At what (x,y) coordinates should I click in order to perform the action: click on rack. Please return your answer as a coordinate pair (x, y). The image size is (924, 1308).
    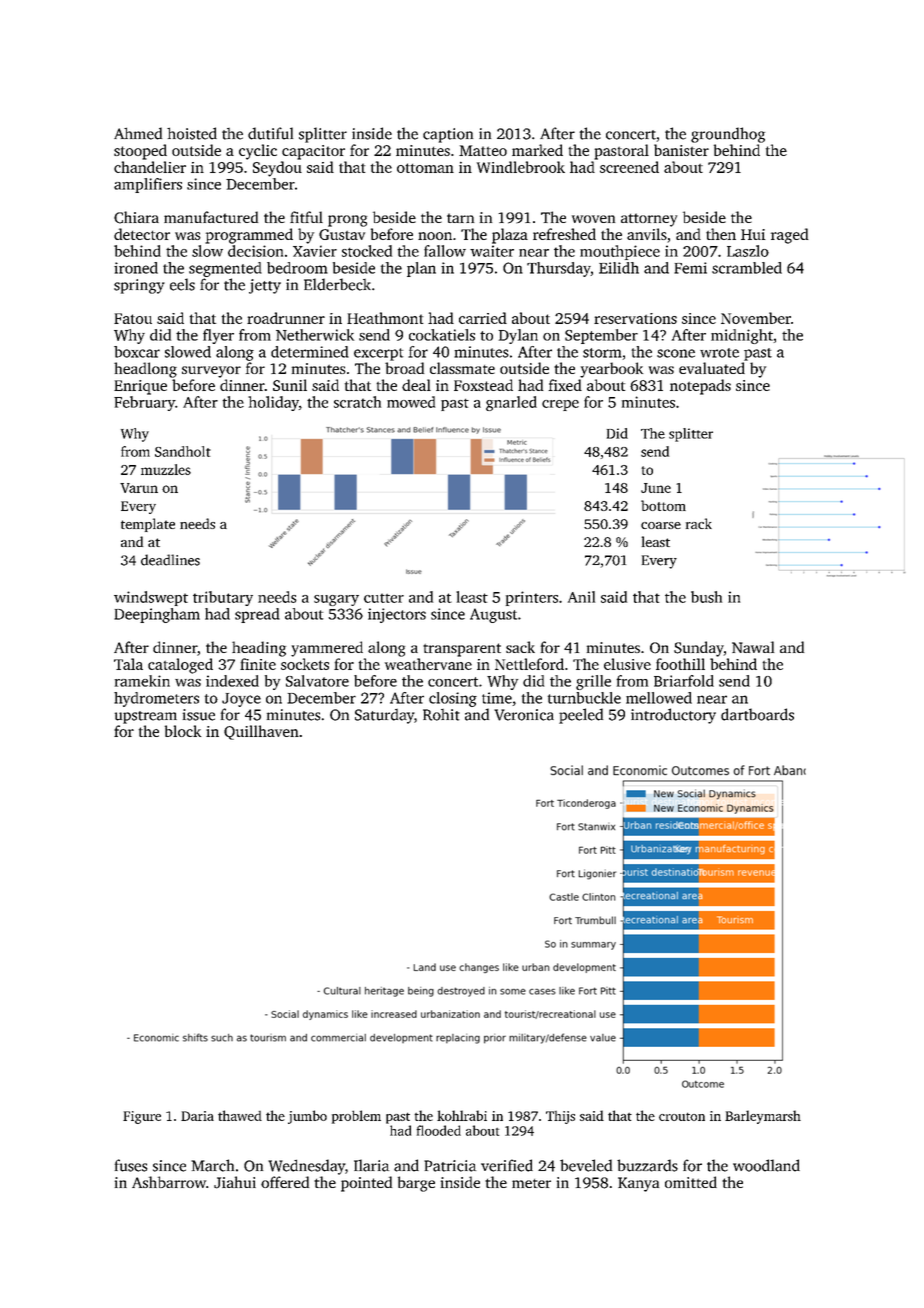
    Looking at the image, I should click on (699, 523).
